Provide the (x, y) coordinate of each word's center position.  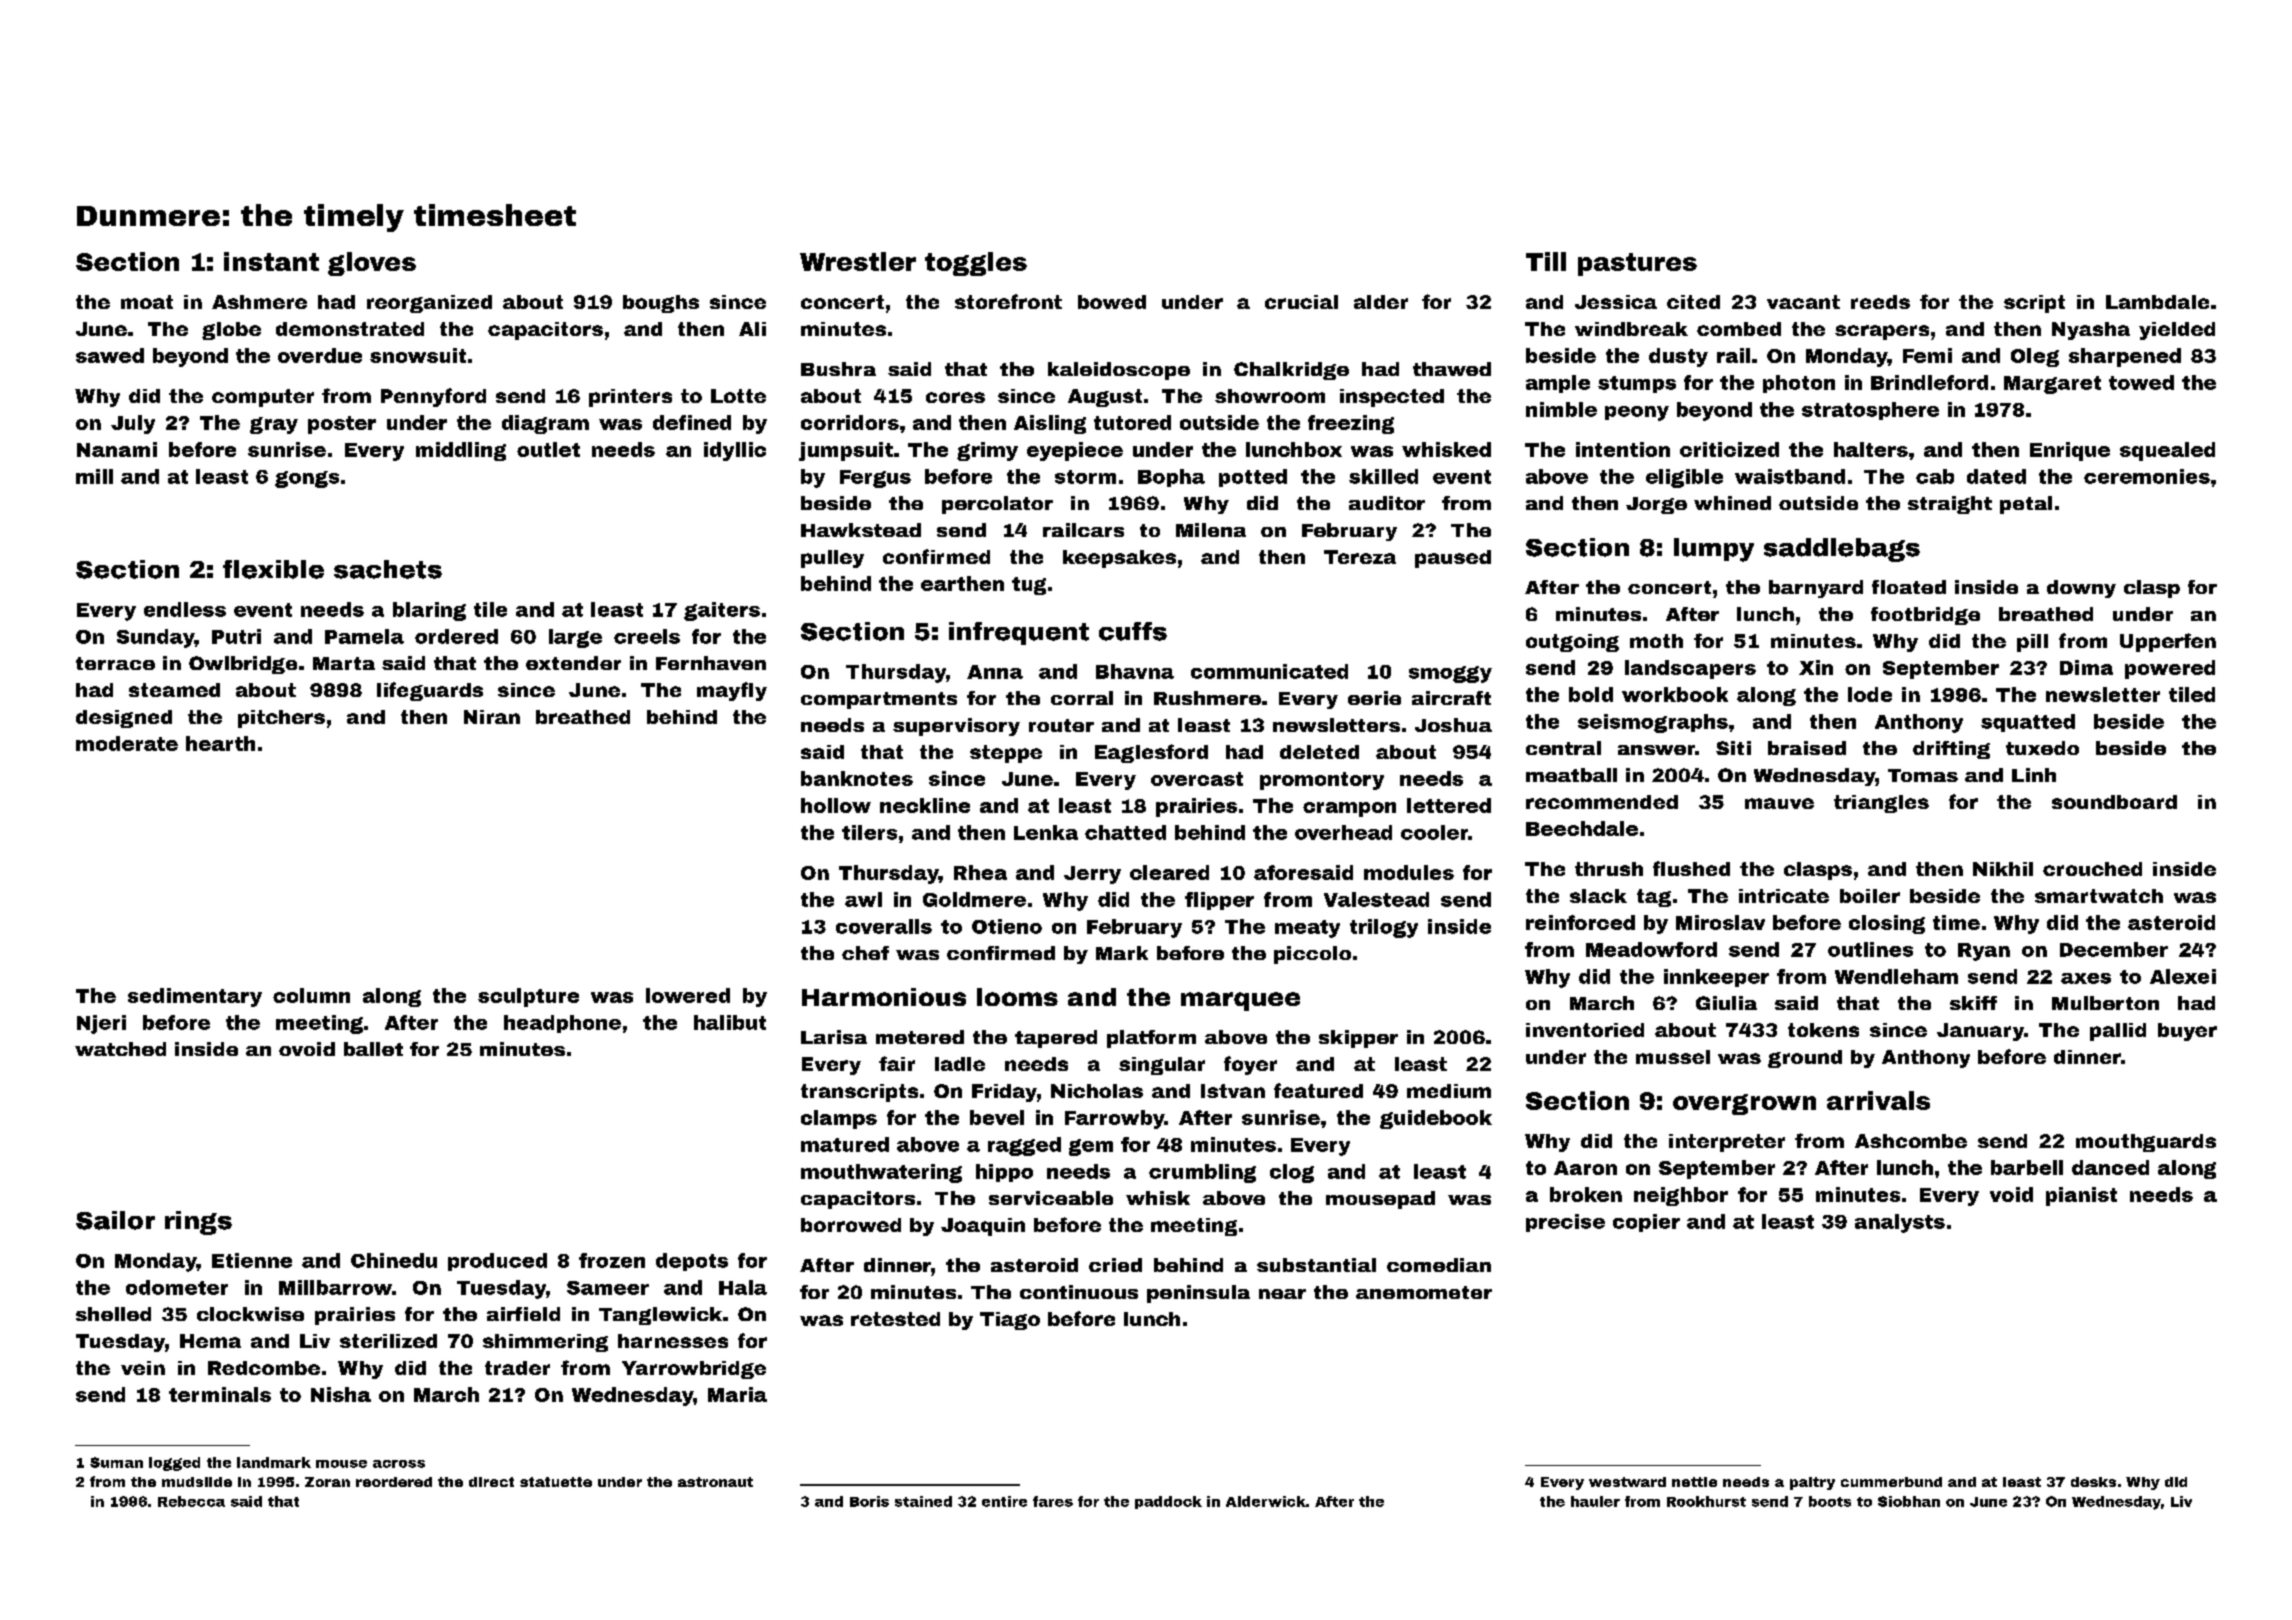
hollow (836, 805)
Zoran (327, 1482)
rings (198, 1223)
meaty (1307, 929)
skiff (1973, 1003)
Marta (344, 663)
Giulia (1726, 1003)
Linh (2034, 775)
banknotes (857, 778)
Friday (1004, 1093)
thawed (1452, 369)
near (1282, 1294)
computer (263, 398)
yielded (2177, 331)
